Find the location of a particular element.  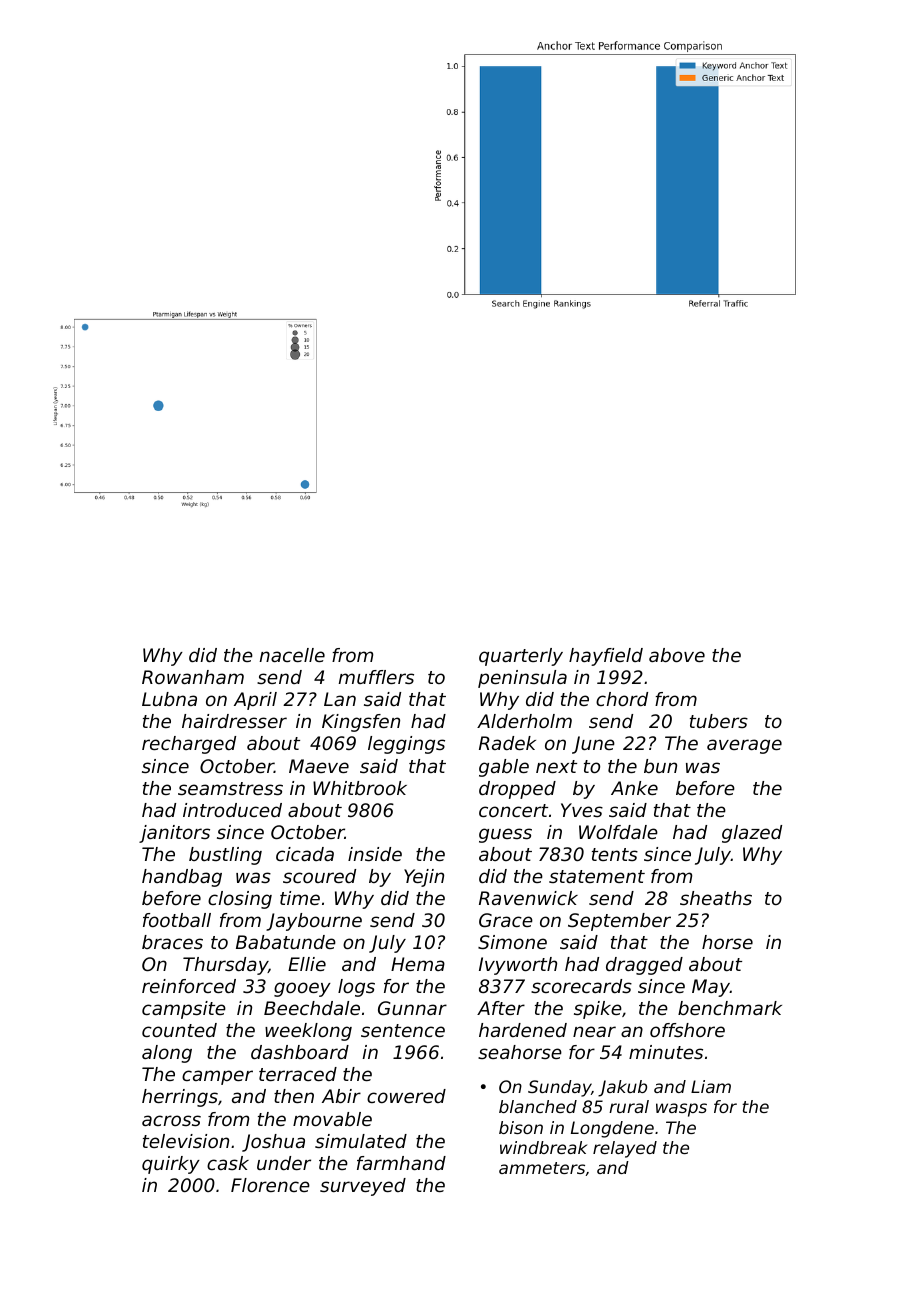

nacelle is located at coordinates (292, 655).
